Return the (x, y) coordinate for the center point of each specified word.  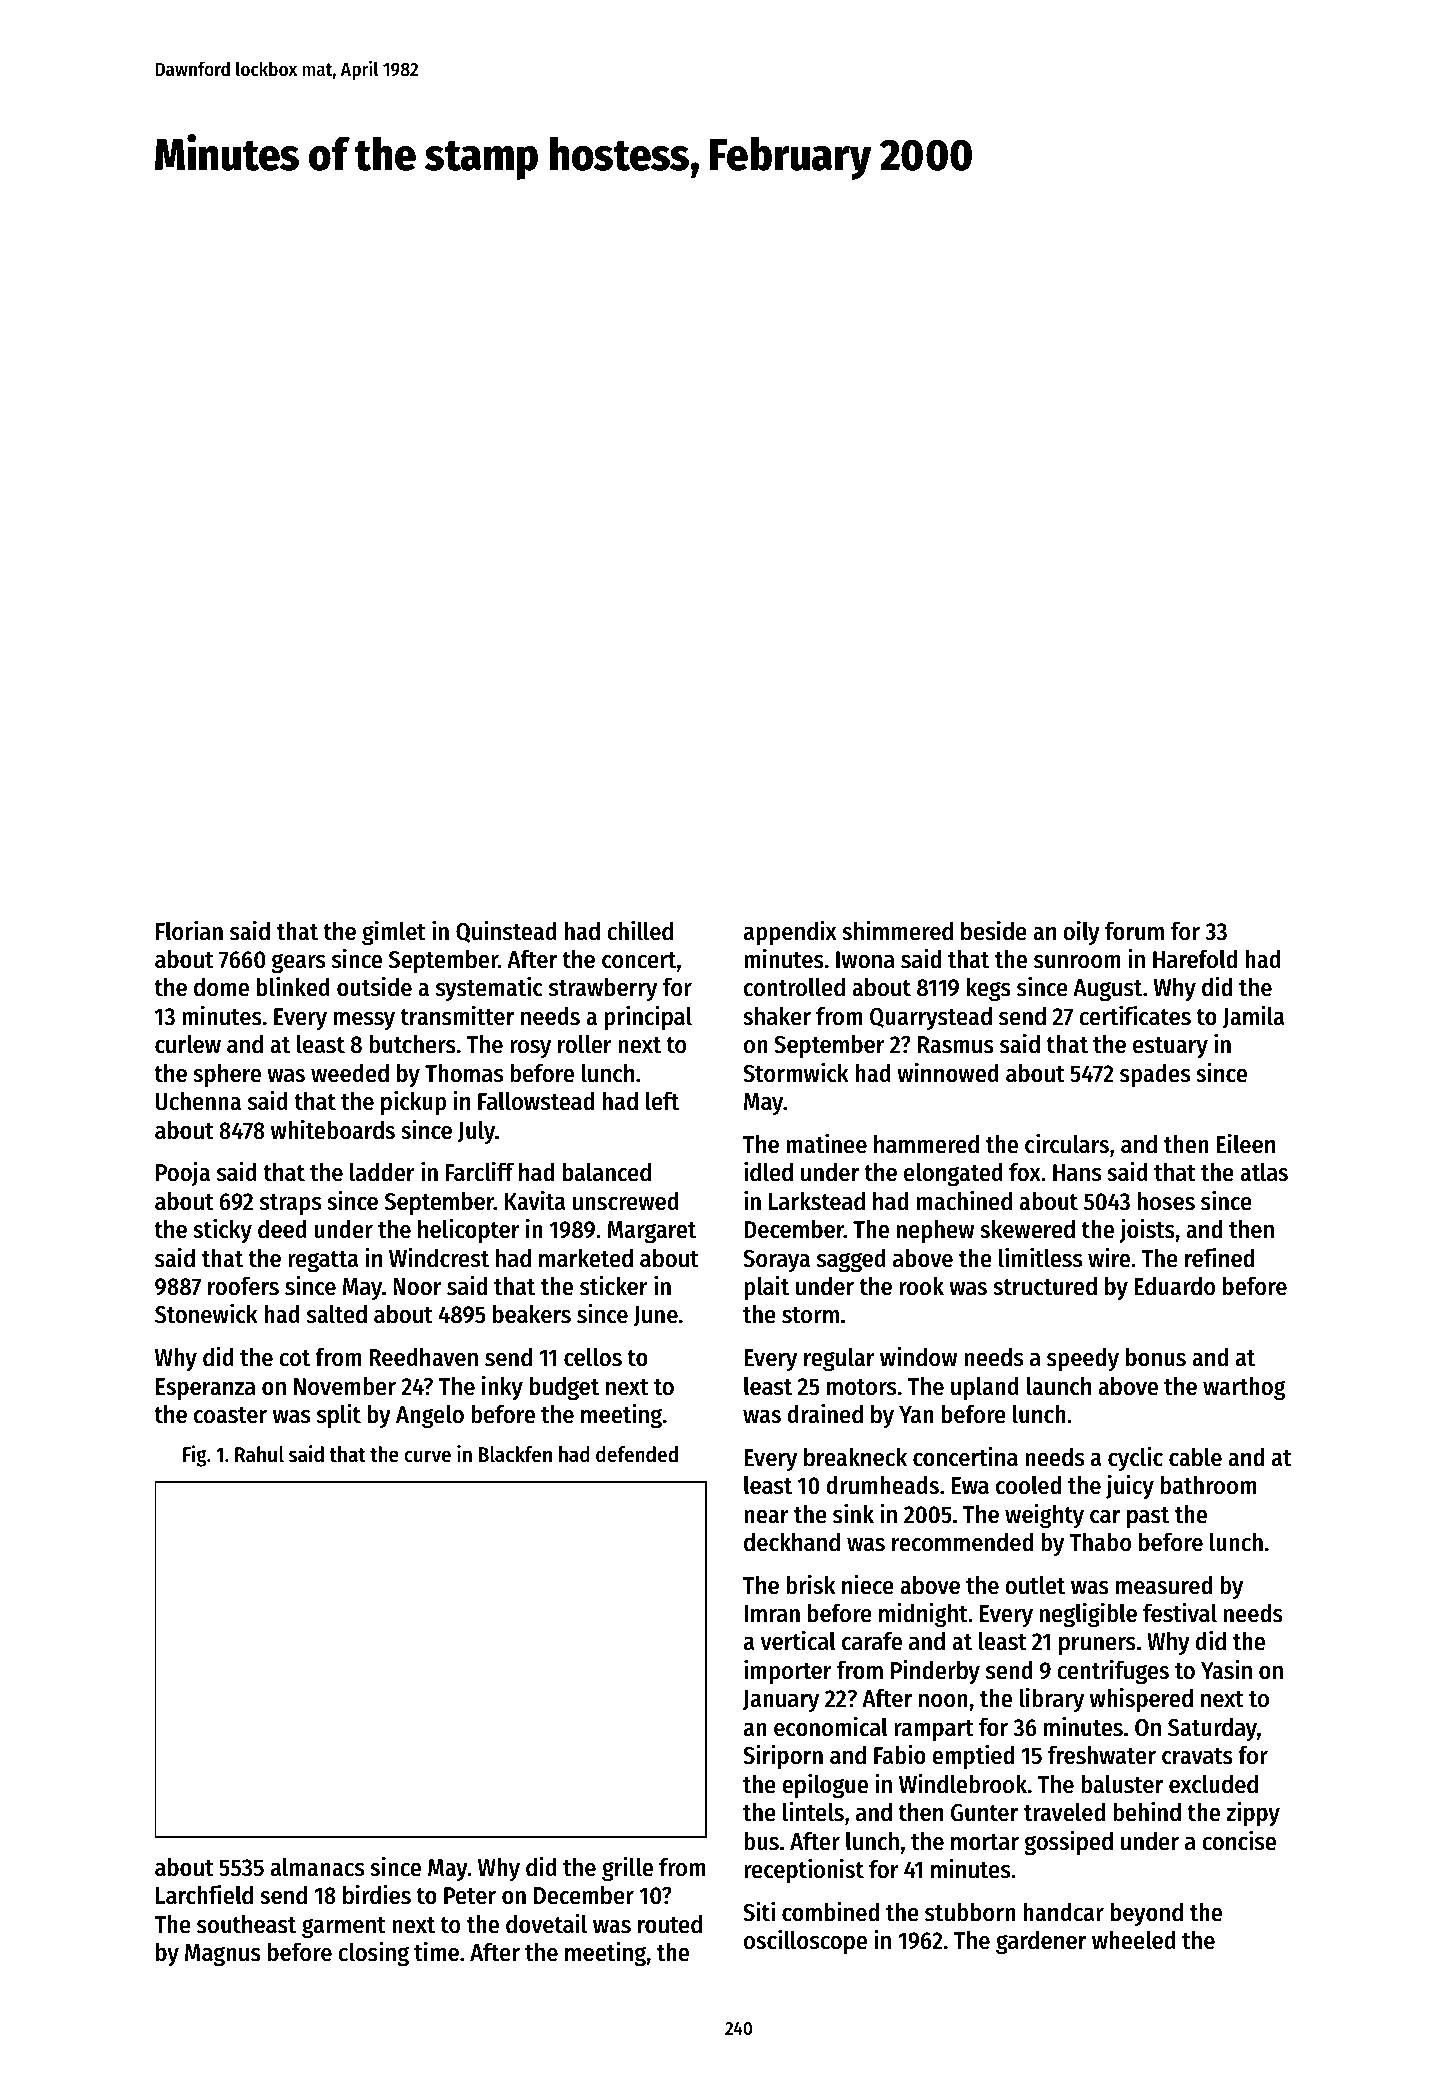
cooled (1028, 1485)
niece (868, 1584)
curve (427, 1456)
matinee (826, 1143)
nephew (935, 1231)
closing (373, 1953)
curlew (188, 1044)
